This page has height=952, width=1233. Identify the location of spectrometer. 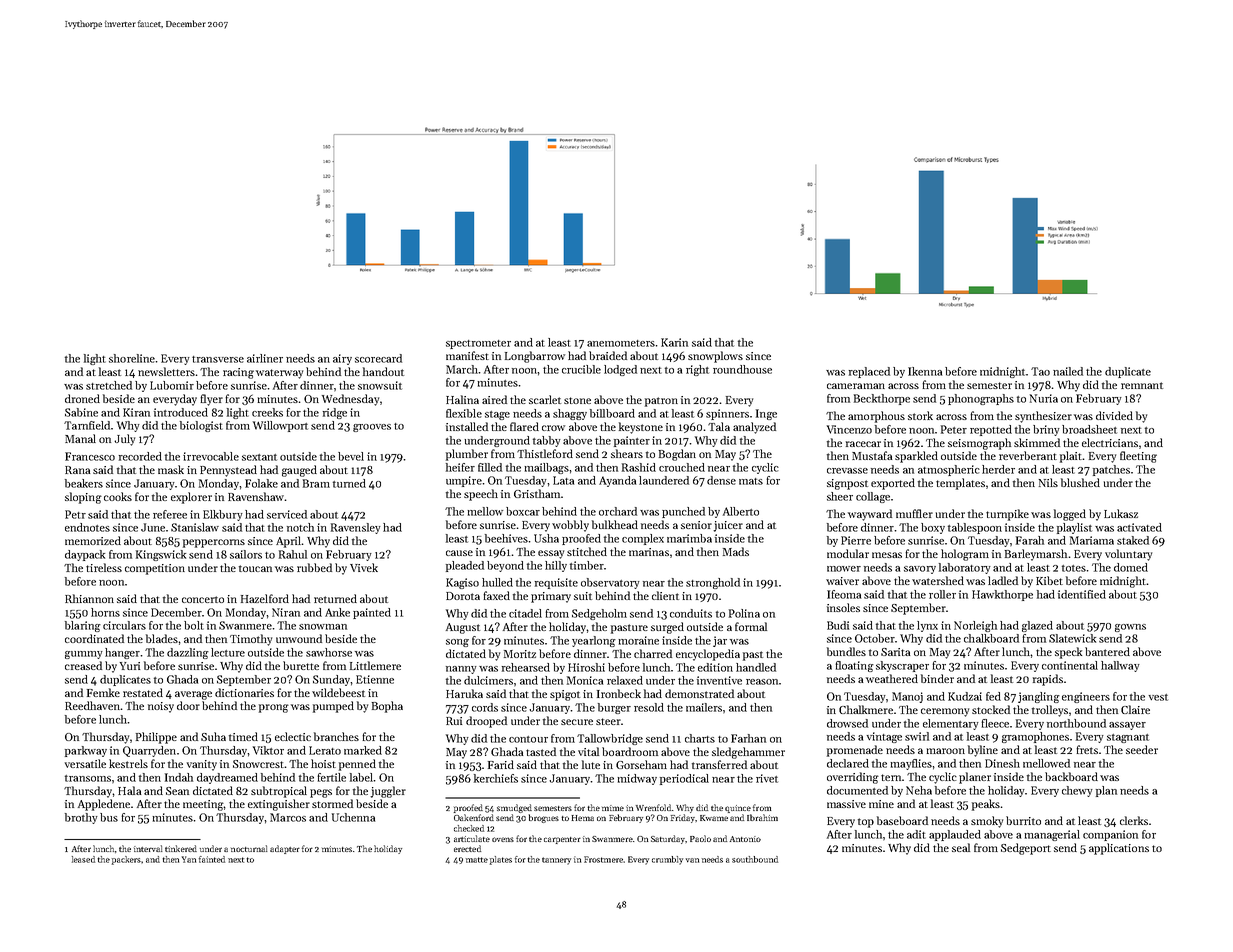
(478, 344).
